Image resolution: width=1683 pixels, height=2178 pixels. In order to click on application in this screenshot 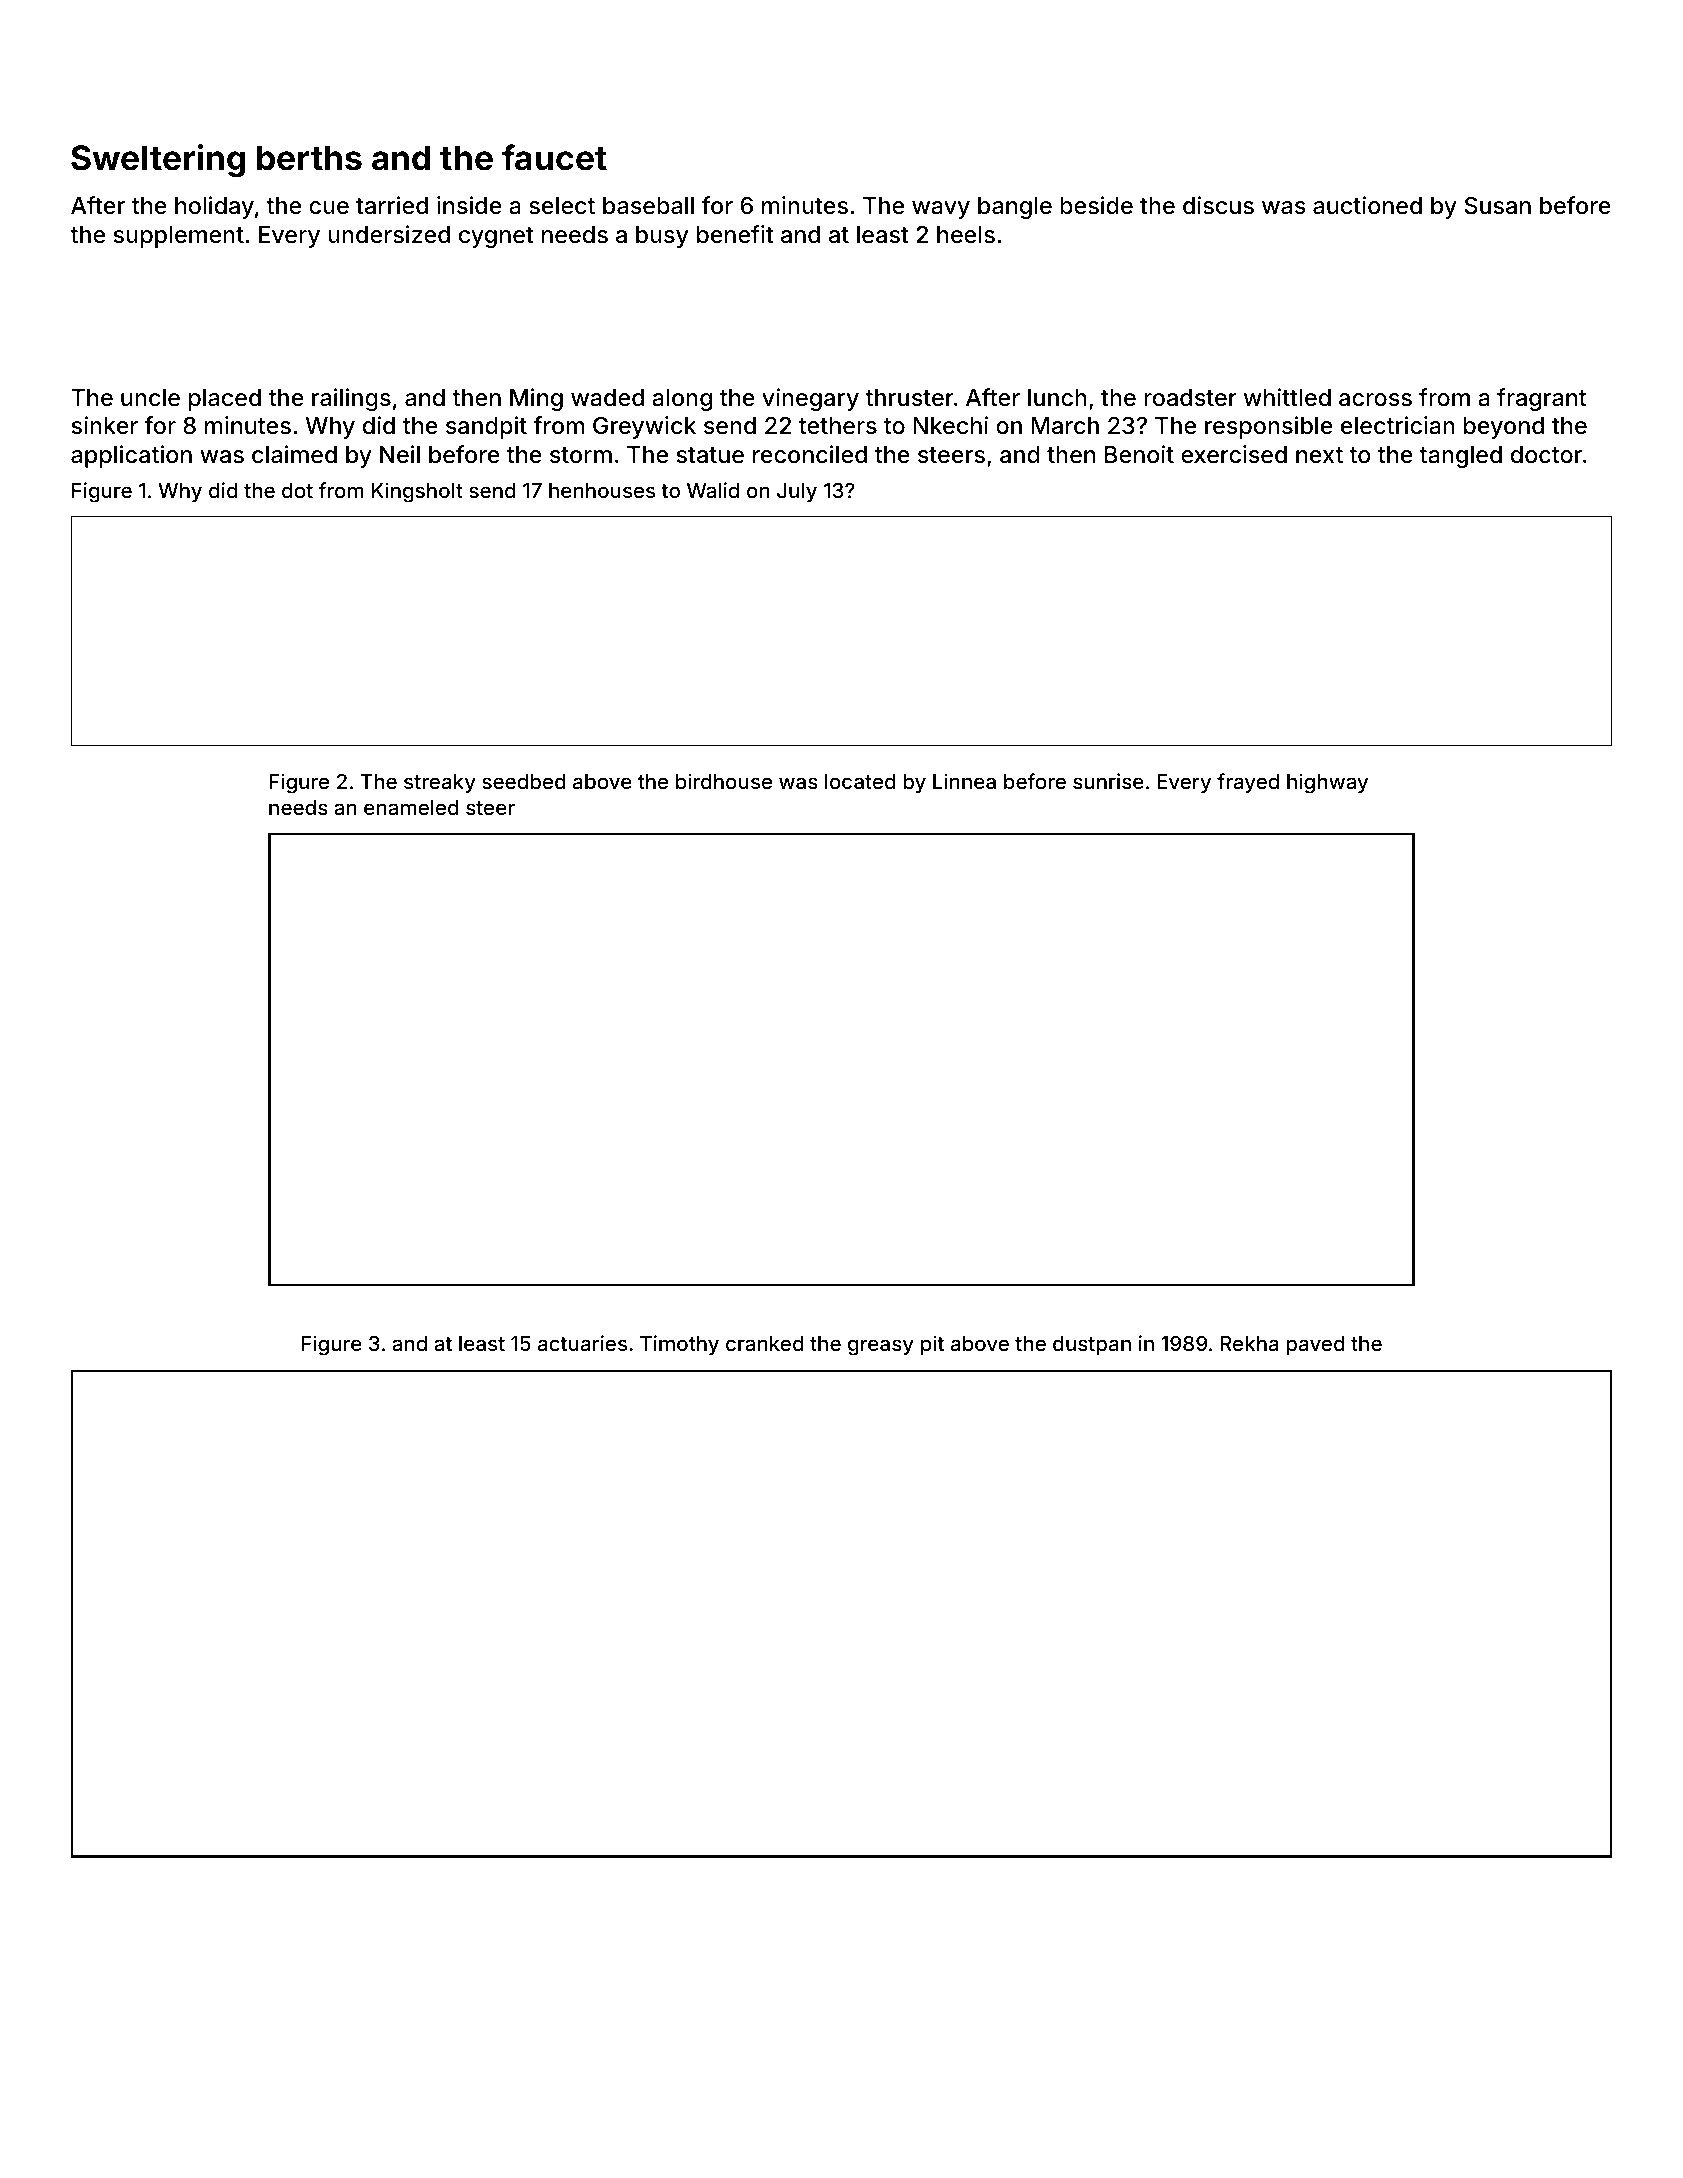, I will do `click(131, 456)`.
